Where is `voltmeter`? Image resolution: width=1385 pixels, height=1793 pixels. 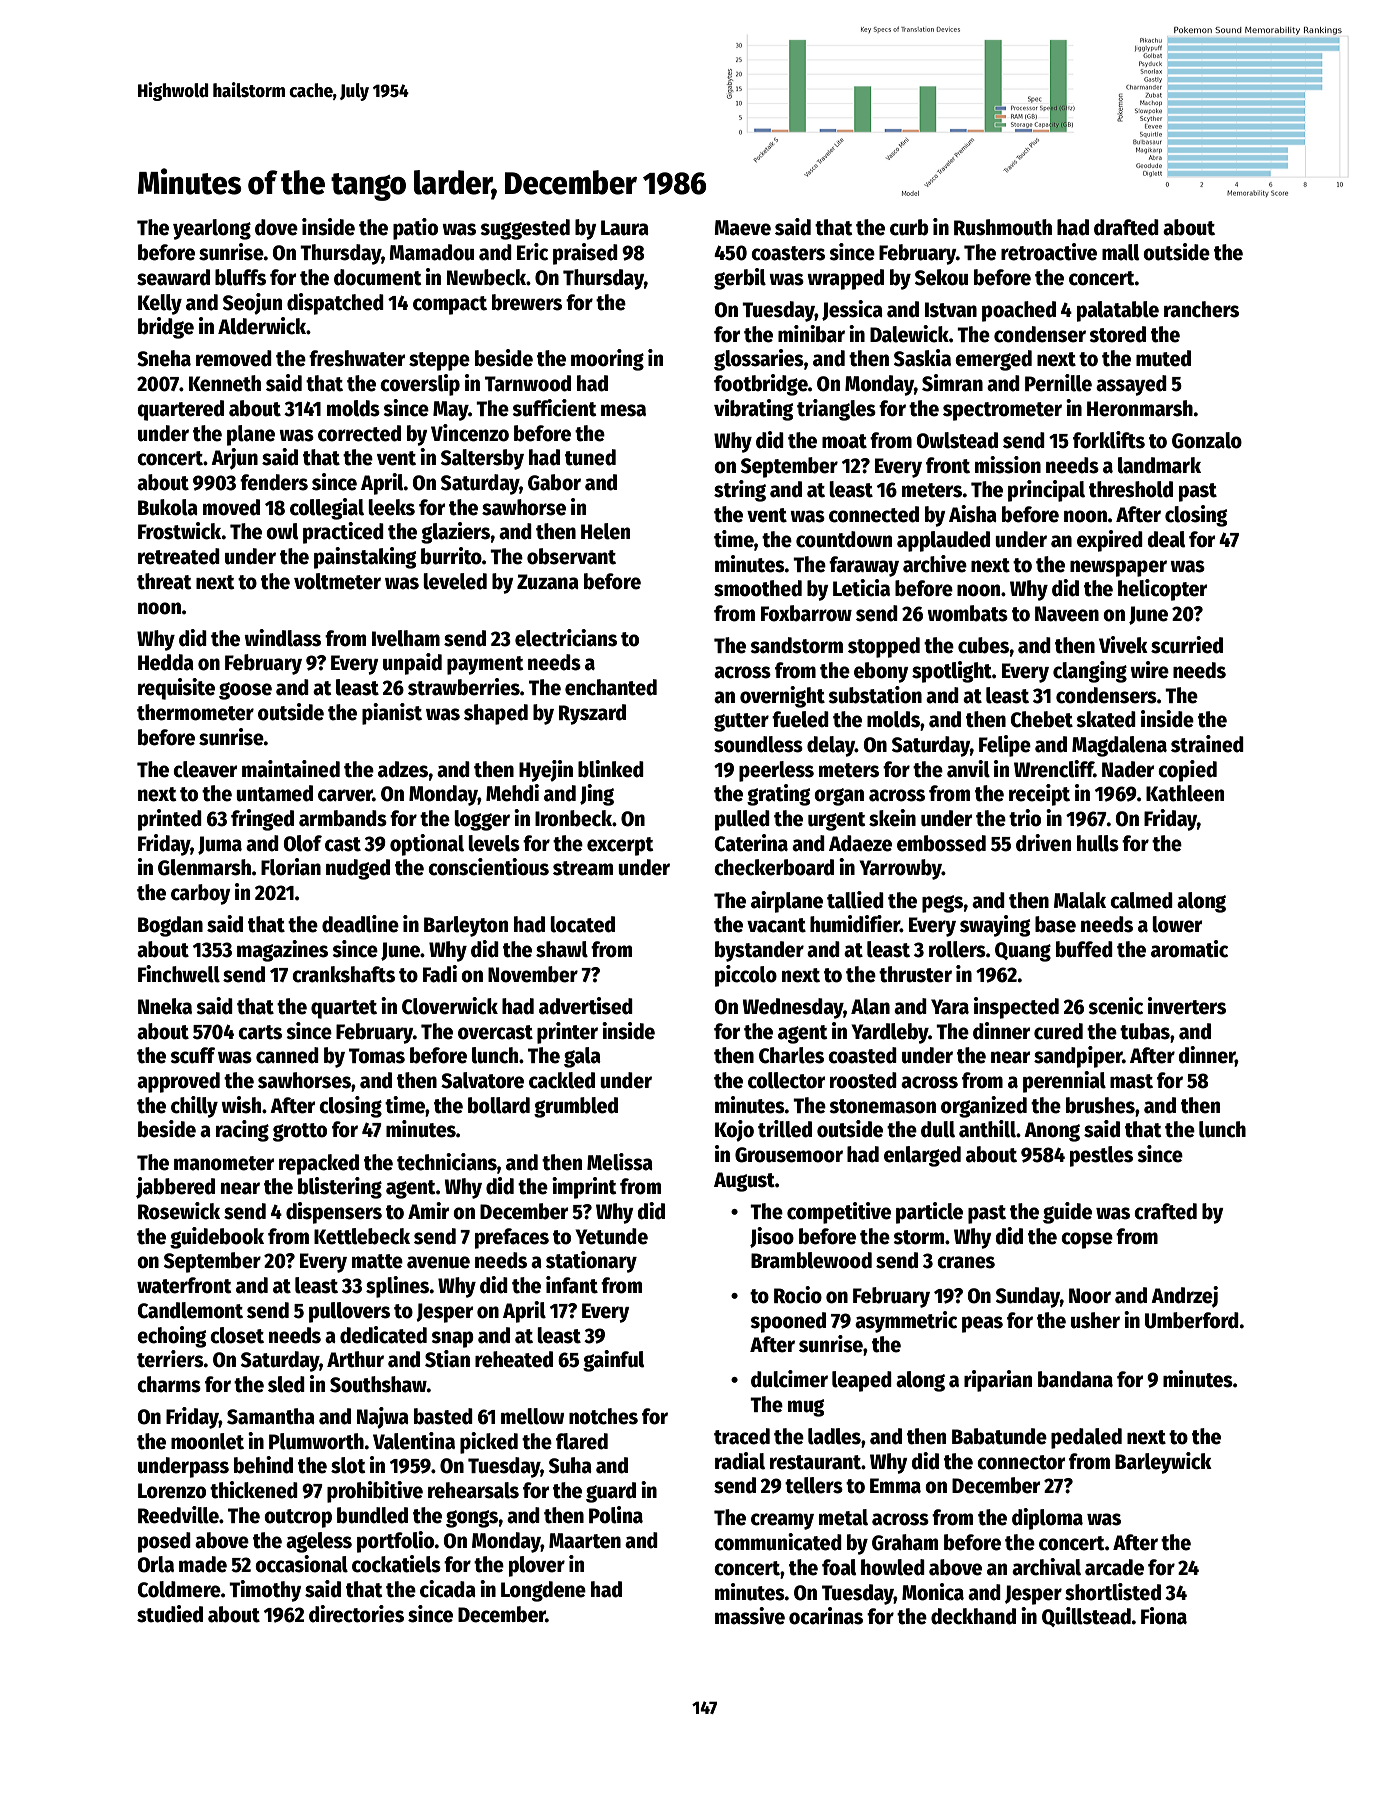
voltmeter is located at coordinates (337, 581).
